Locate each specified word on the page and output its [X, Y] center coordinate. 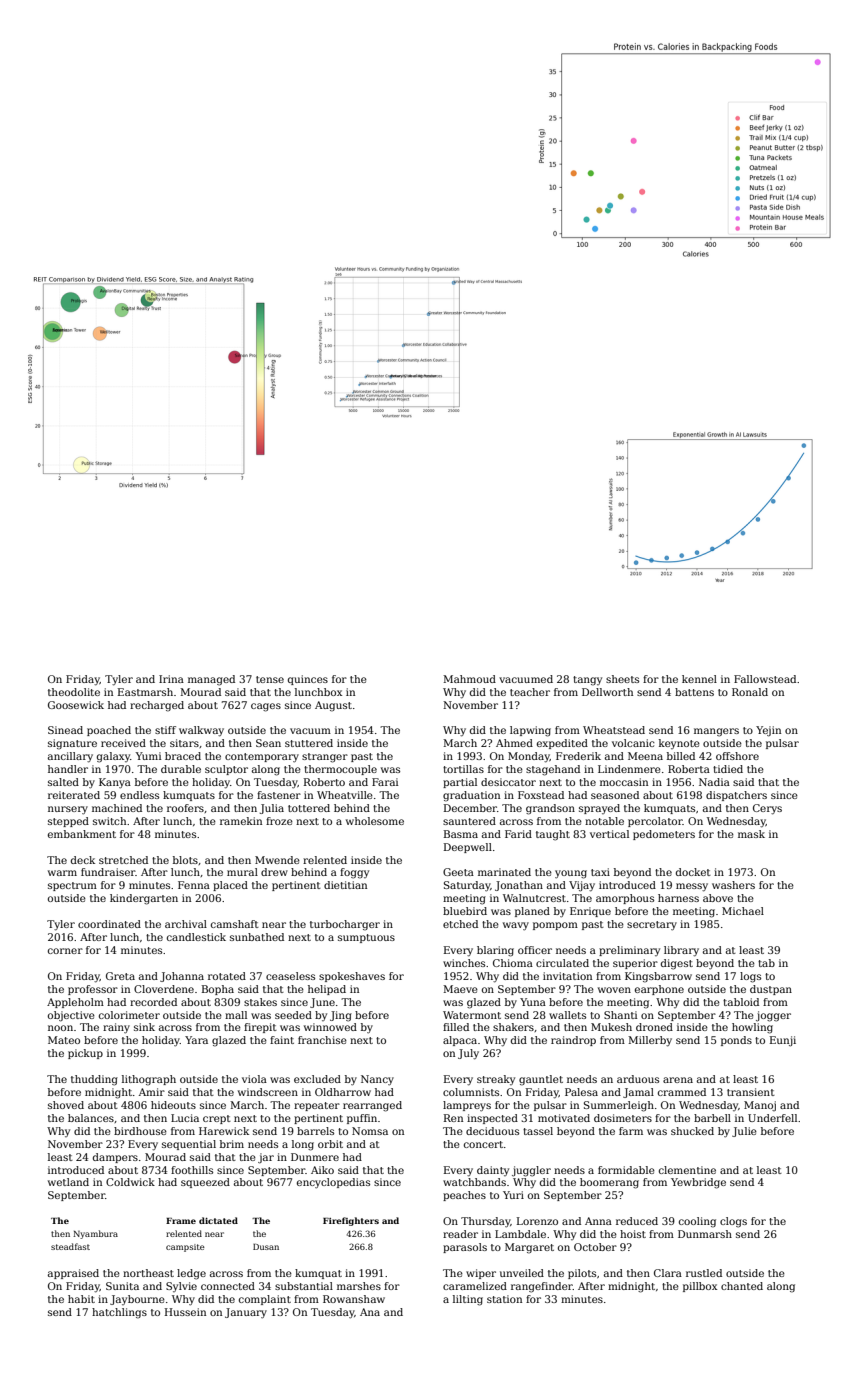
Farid [518, 834]
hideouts [173, 1105]
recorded [153, 1002]
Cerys [767, 809]
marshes [359, 1286]
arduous [638, 1079]
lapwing [530, 731]
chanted [742, 1286]
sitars [184, 743]
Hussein [185, 1312]
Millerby [650, 1041]
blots [185, 860]
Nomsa [370, 1131]
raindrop [573, 1041]
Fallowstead [765, 679]
